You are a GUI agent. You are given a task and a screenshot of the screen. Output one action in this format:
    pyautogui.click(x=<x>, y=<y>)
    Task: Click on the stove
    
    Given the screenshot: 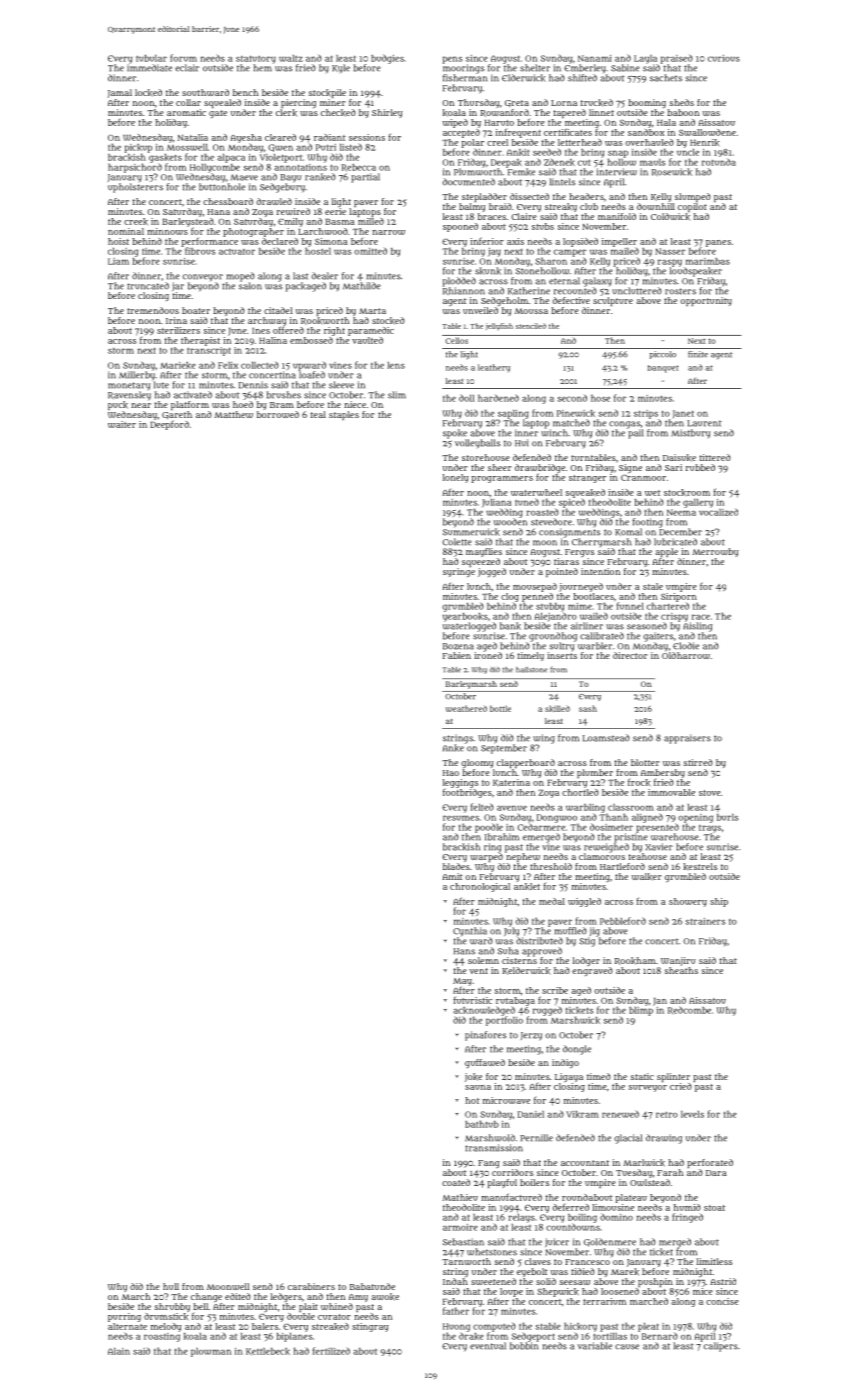 What is the action you would take?
    pyautogui.click(x=709, y=793)
